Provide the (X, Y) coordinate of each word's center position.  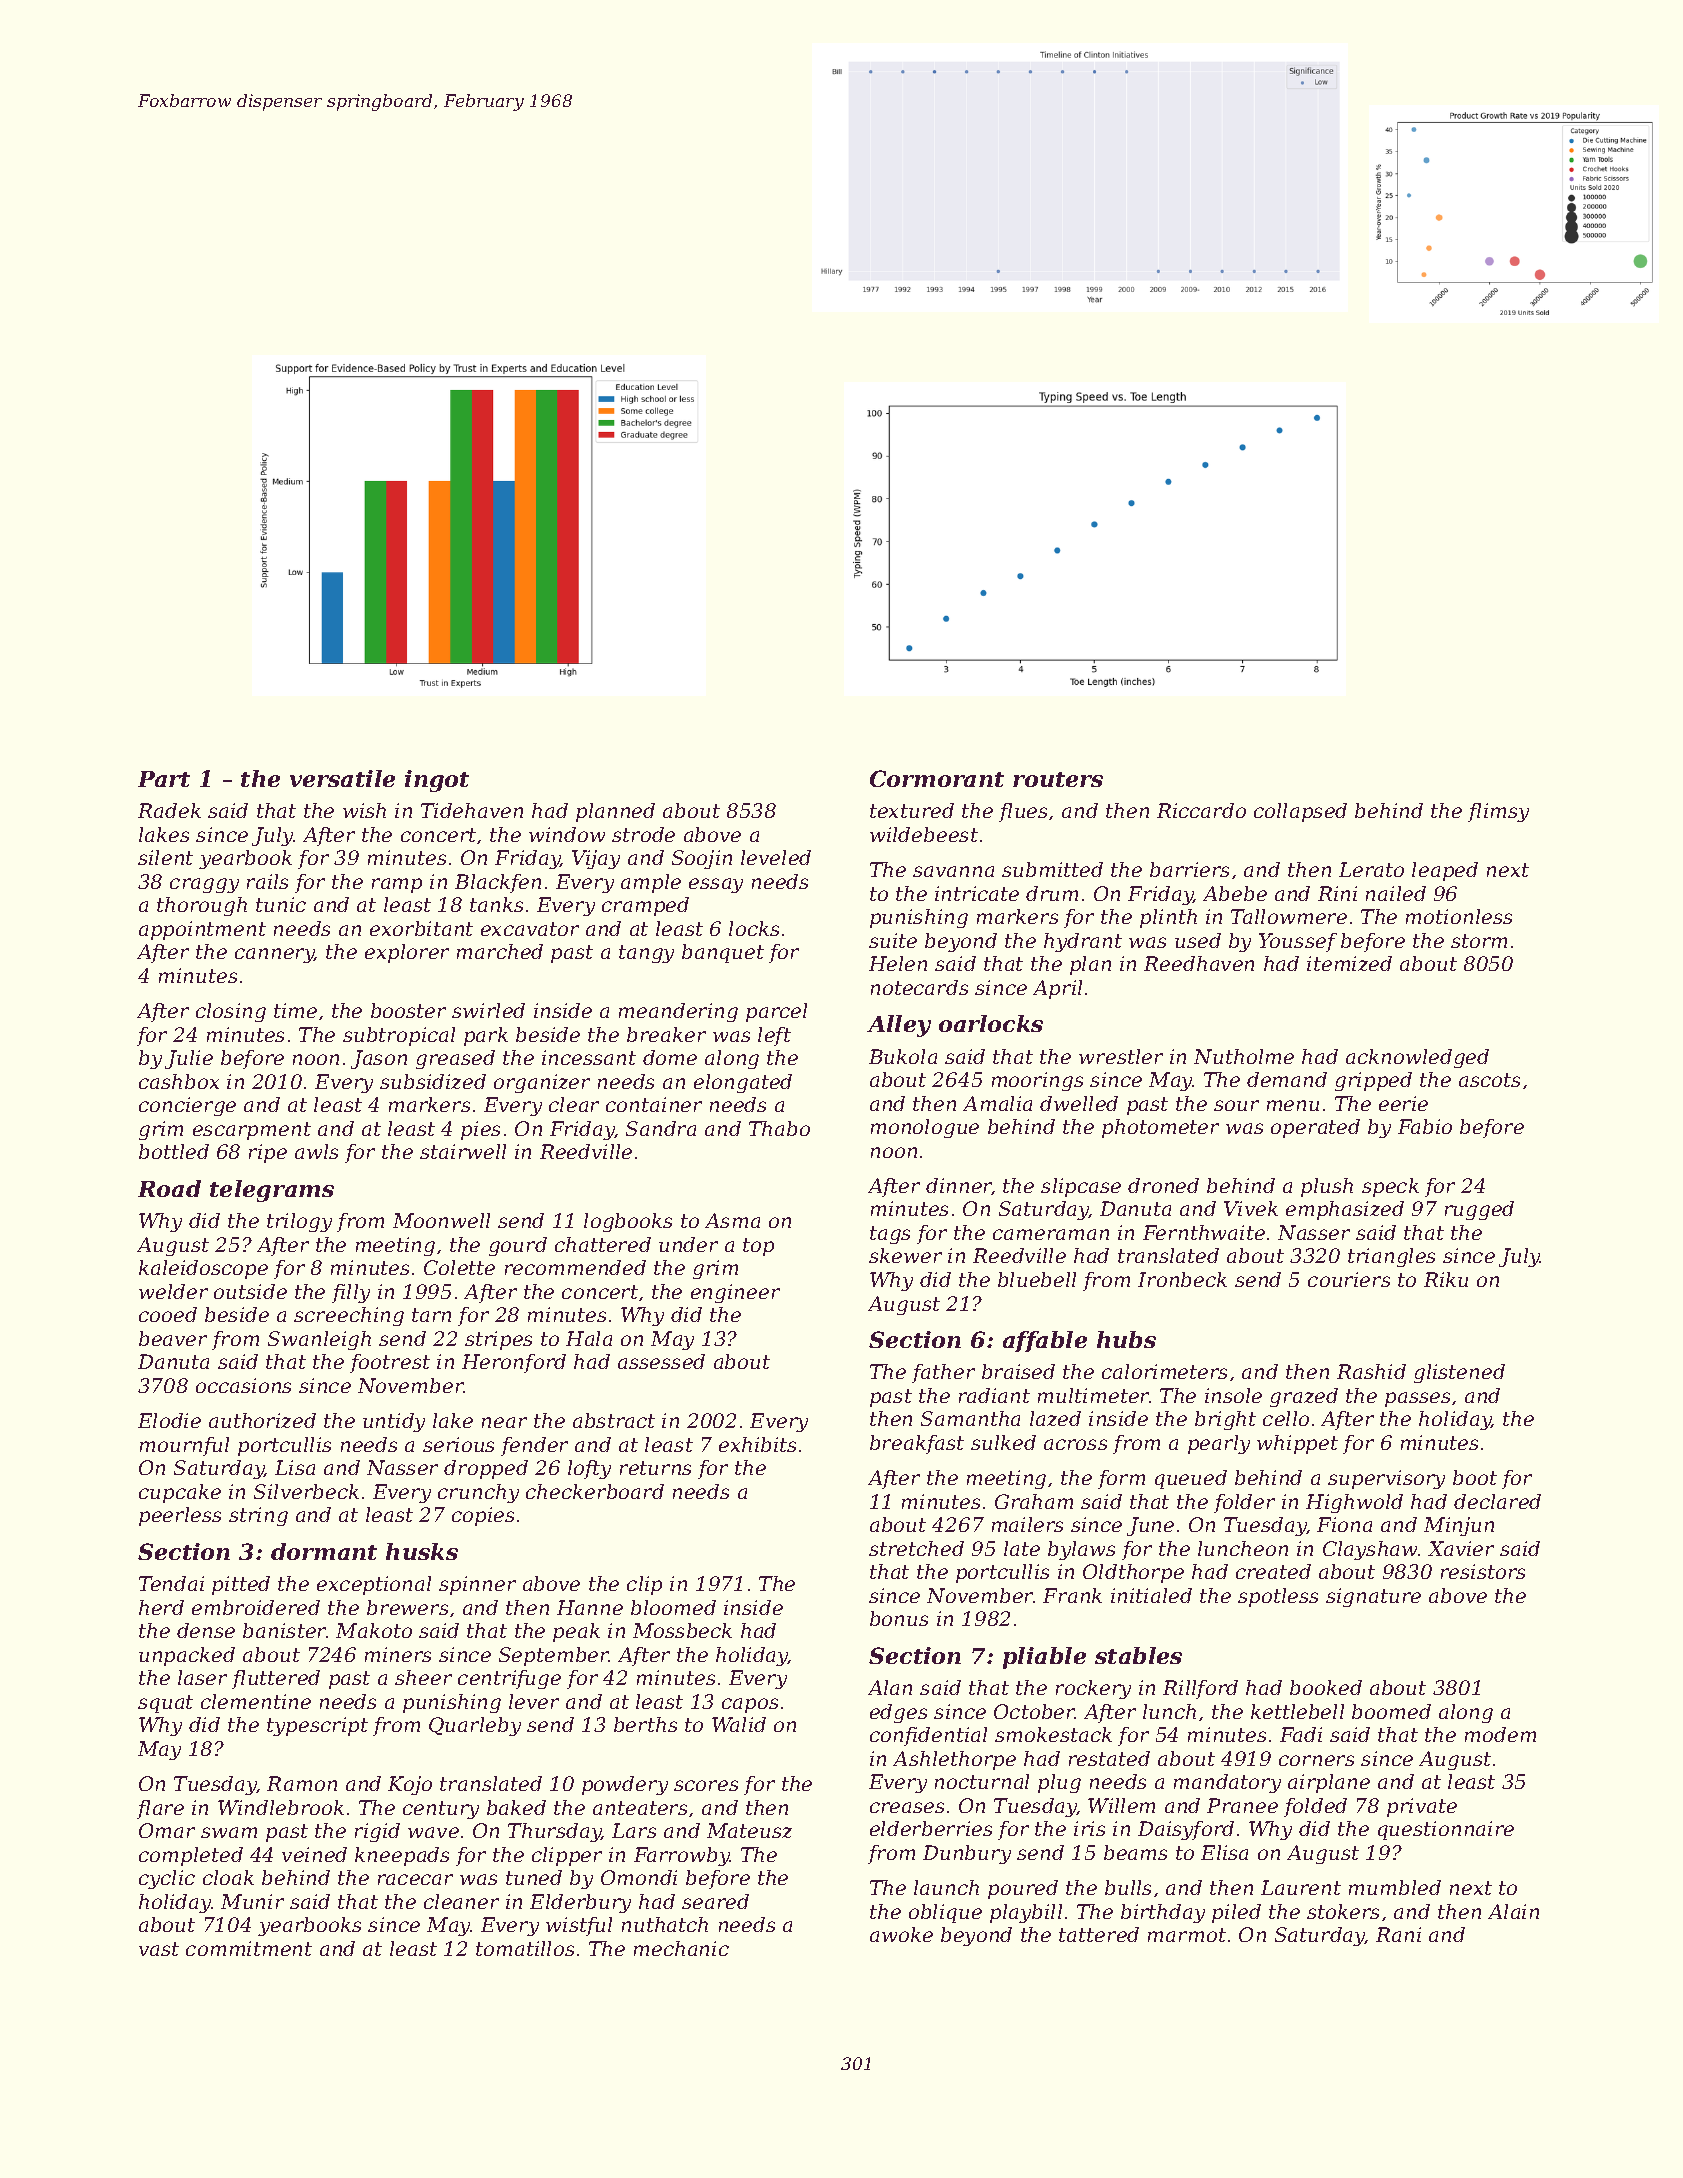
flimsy (1498, 812)
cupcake (180, 1493)
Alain (1513, 1911)
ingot (437, 781)
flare (160, 1809)
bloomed (673, 1607)
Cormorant (937, 778)
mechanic (681, 1948)
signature (1373, 1597)
